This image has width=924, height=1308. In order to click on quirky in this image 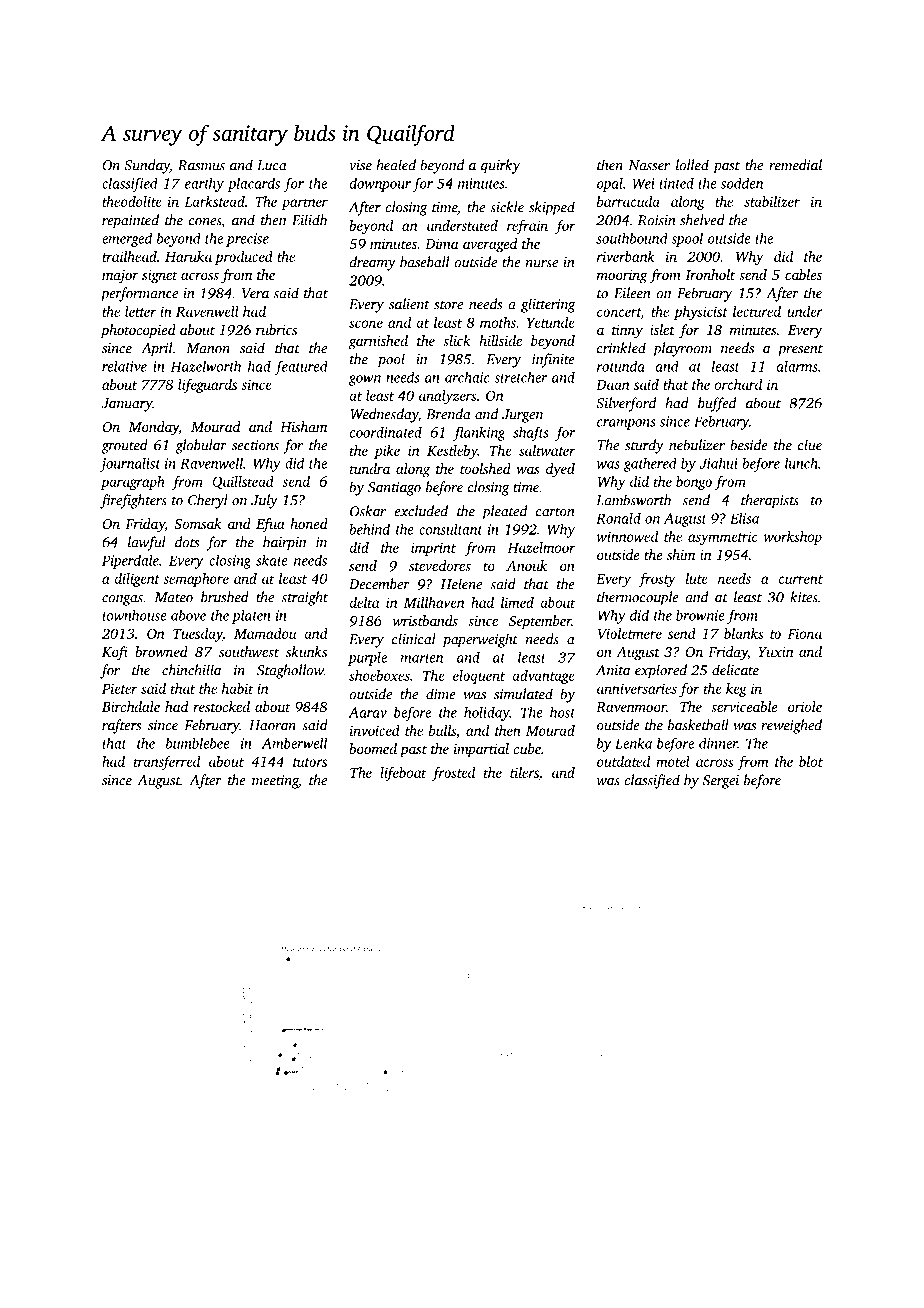, I will do `click(501, 166)`.
